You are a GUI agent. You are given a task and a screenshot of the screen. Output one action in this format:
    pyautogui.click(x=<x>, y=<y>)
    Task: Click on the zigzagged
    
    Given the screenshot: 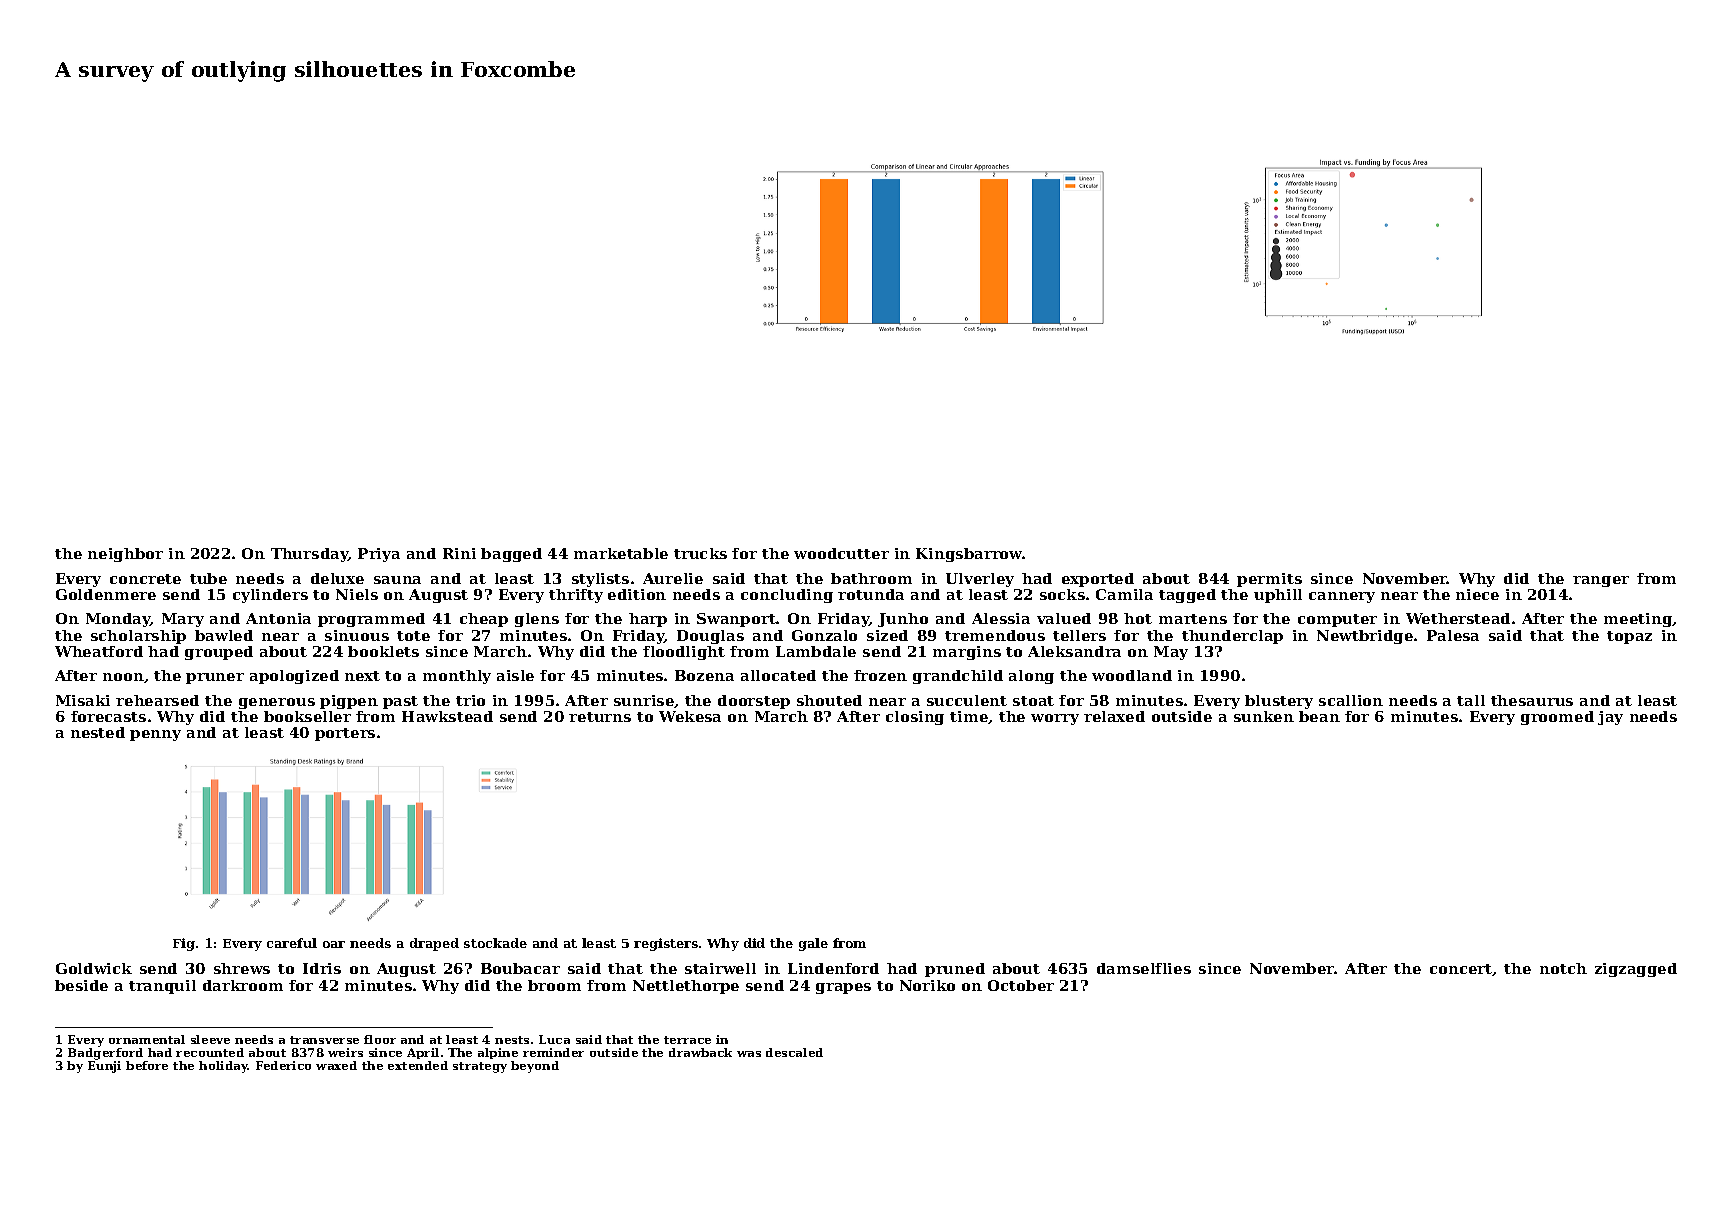 What is the action you would take?
    pyautogui.click(x=1636, y=970)
